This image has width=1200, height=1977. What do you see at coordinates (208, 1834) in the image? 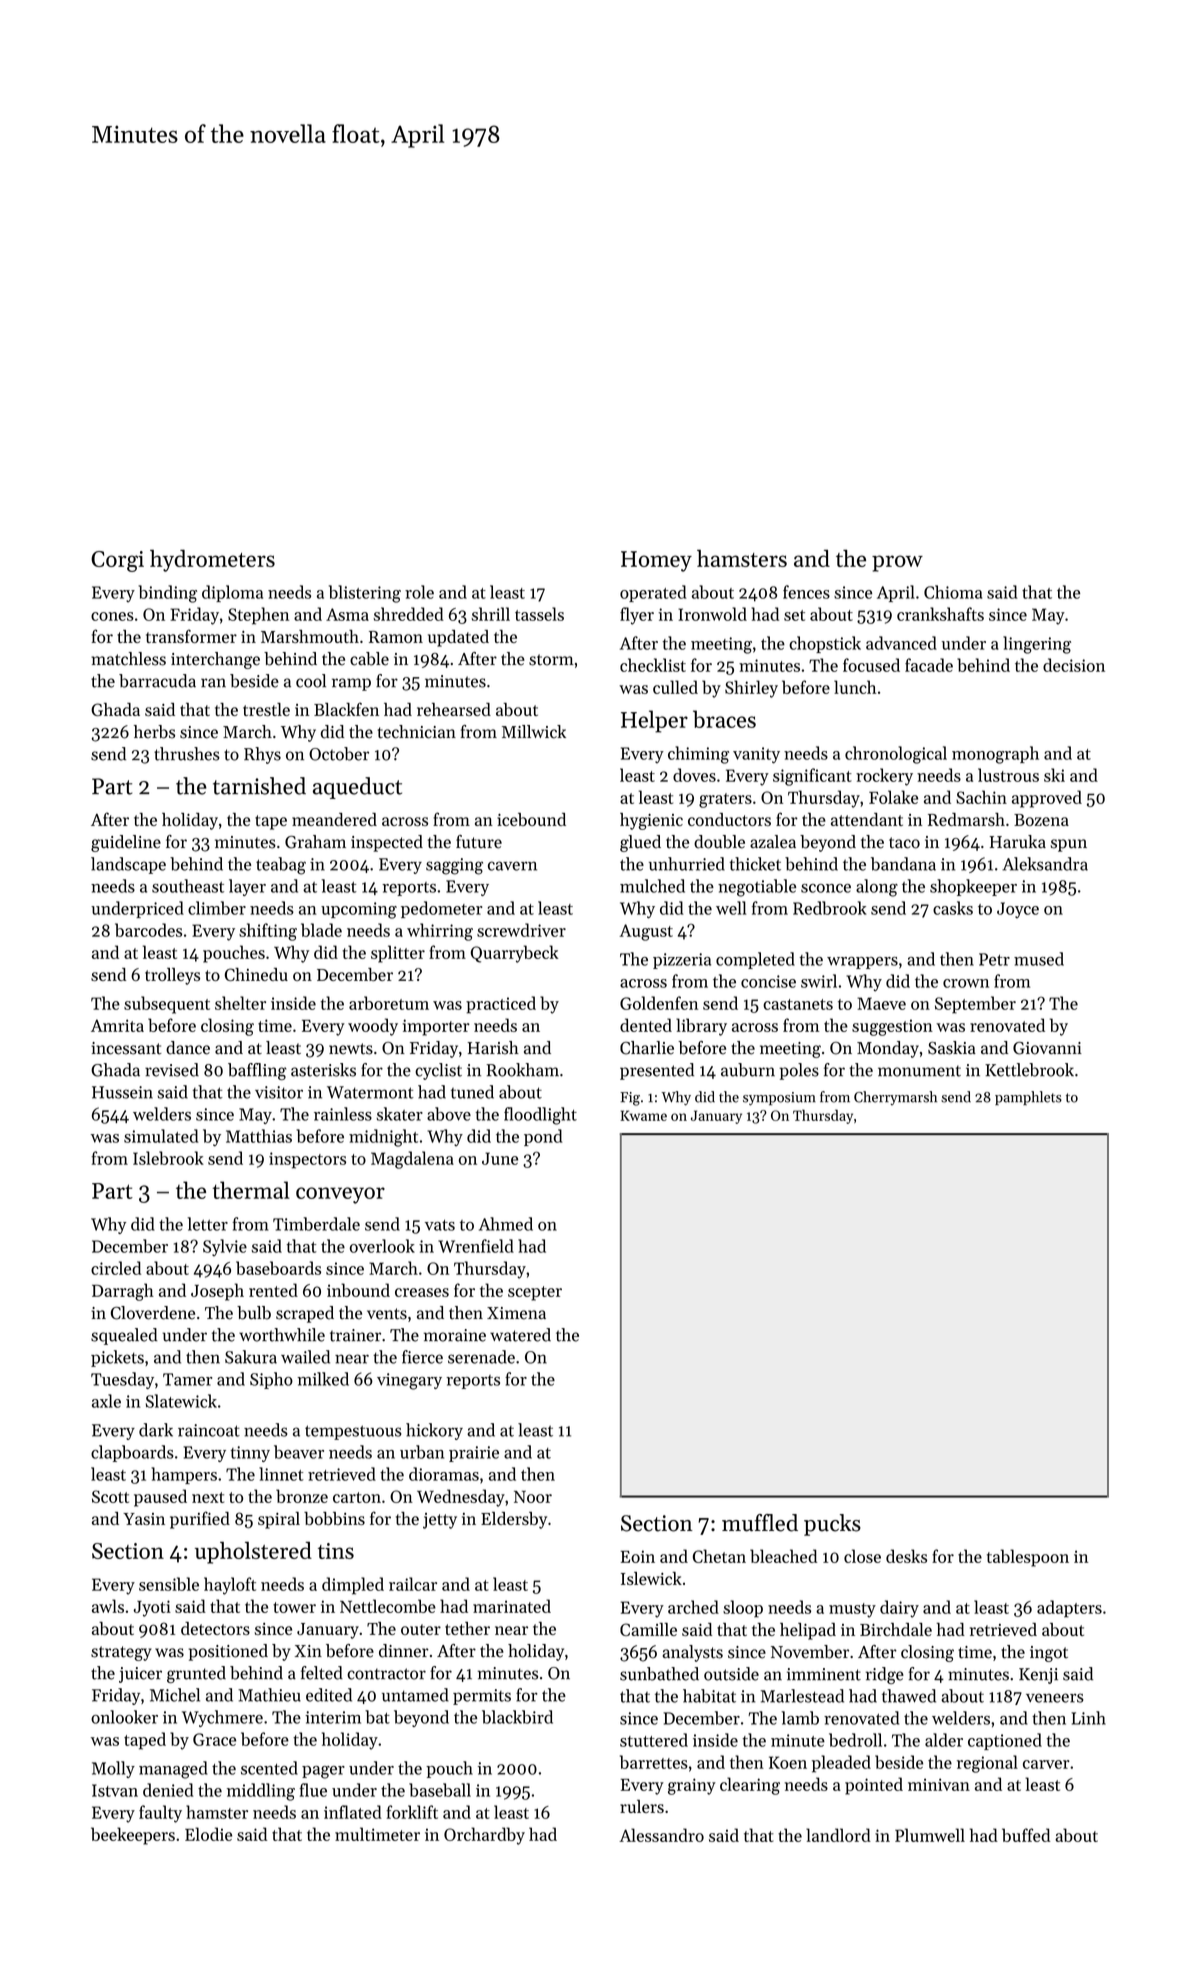
I see `Elodie` at bounding box center [208, 1834].
